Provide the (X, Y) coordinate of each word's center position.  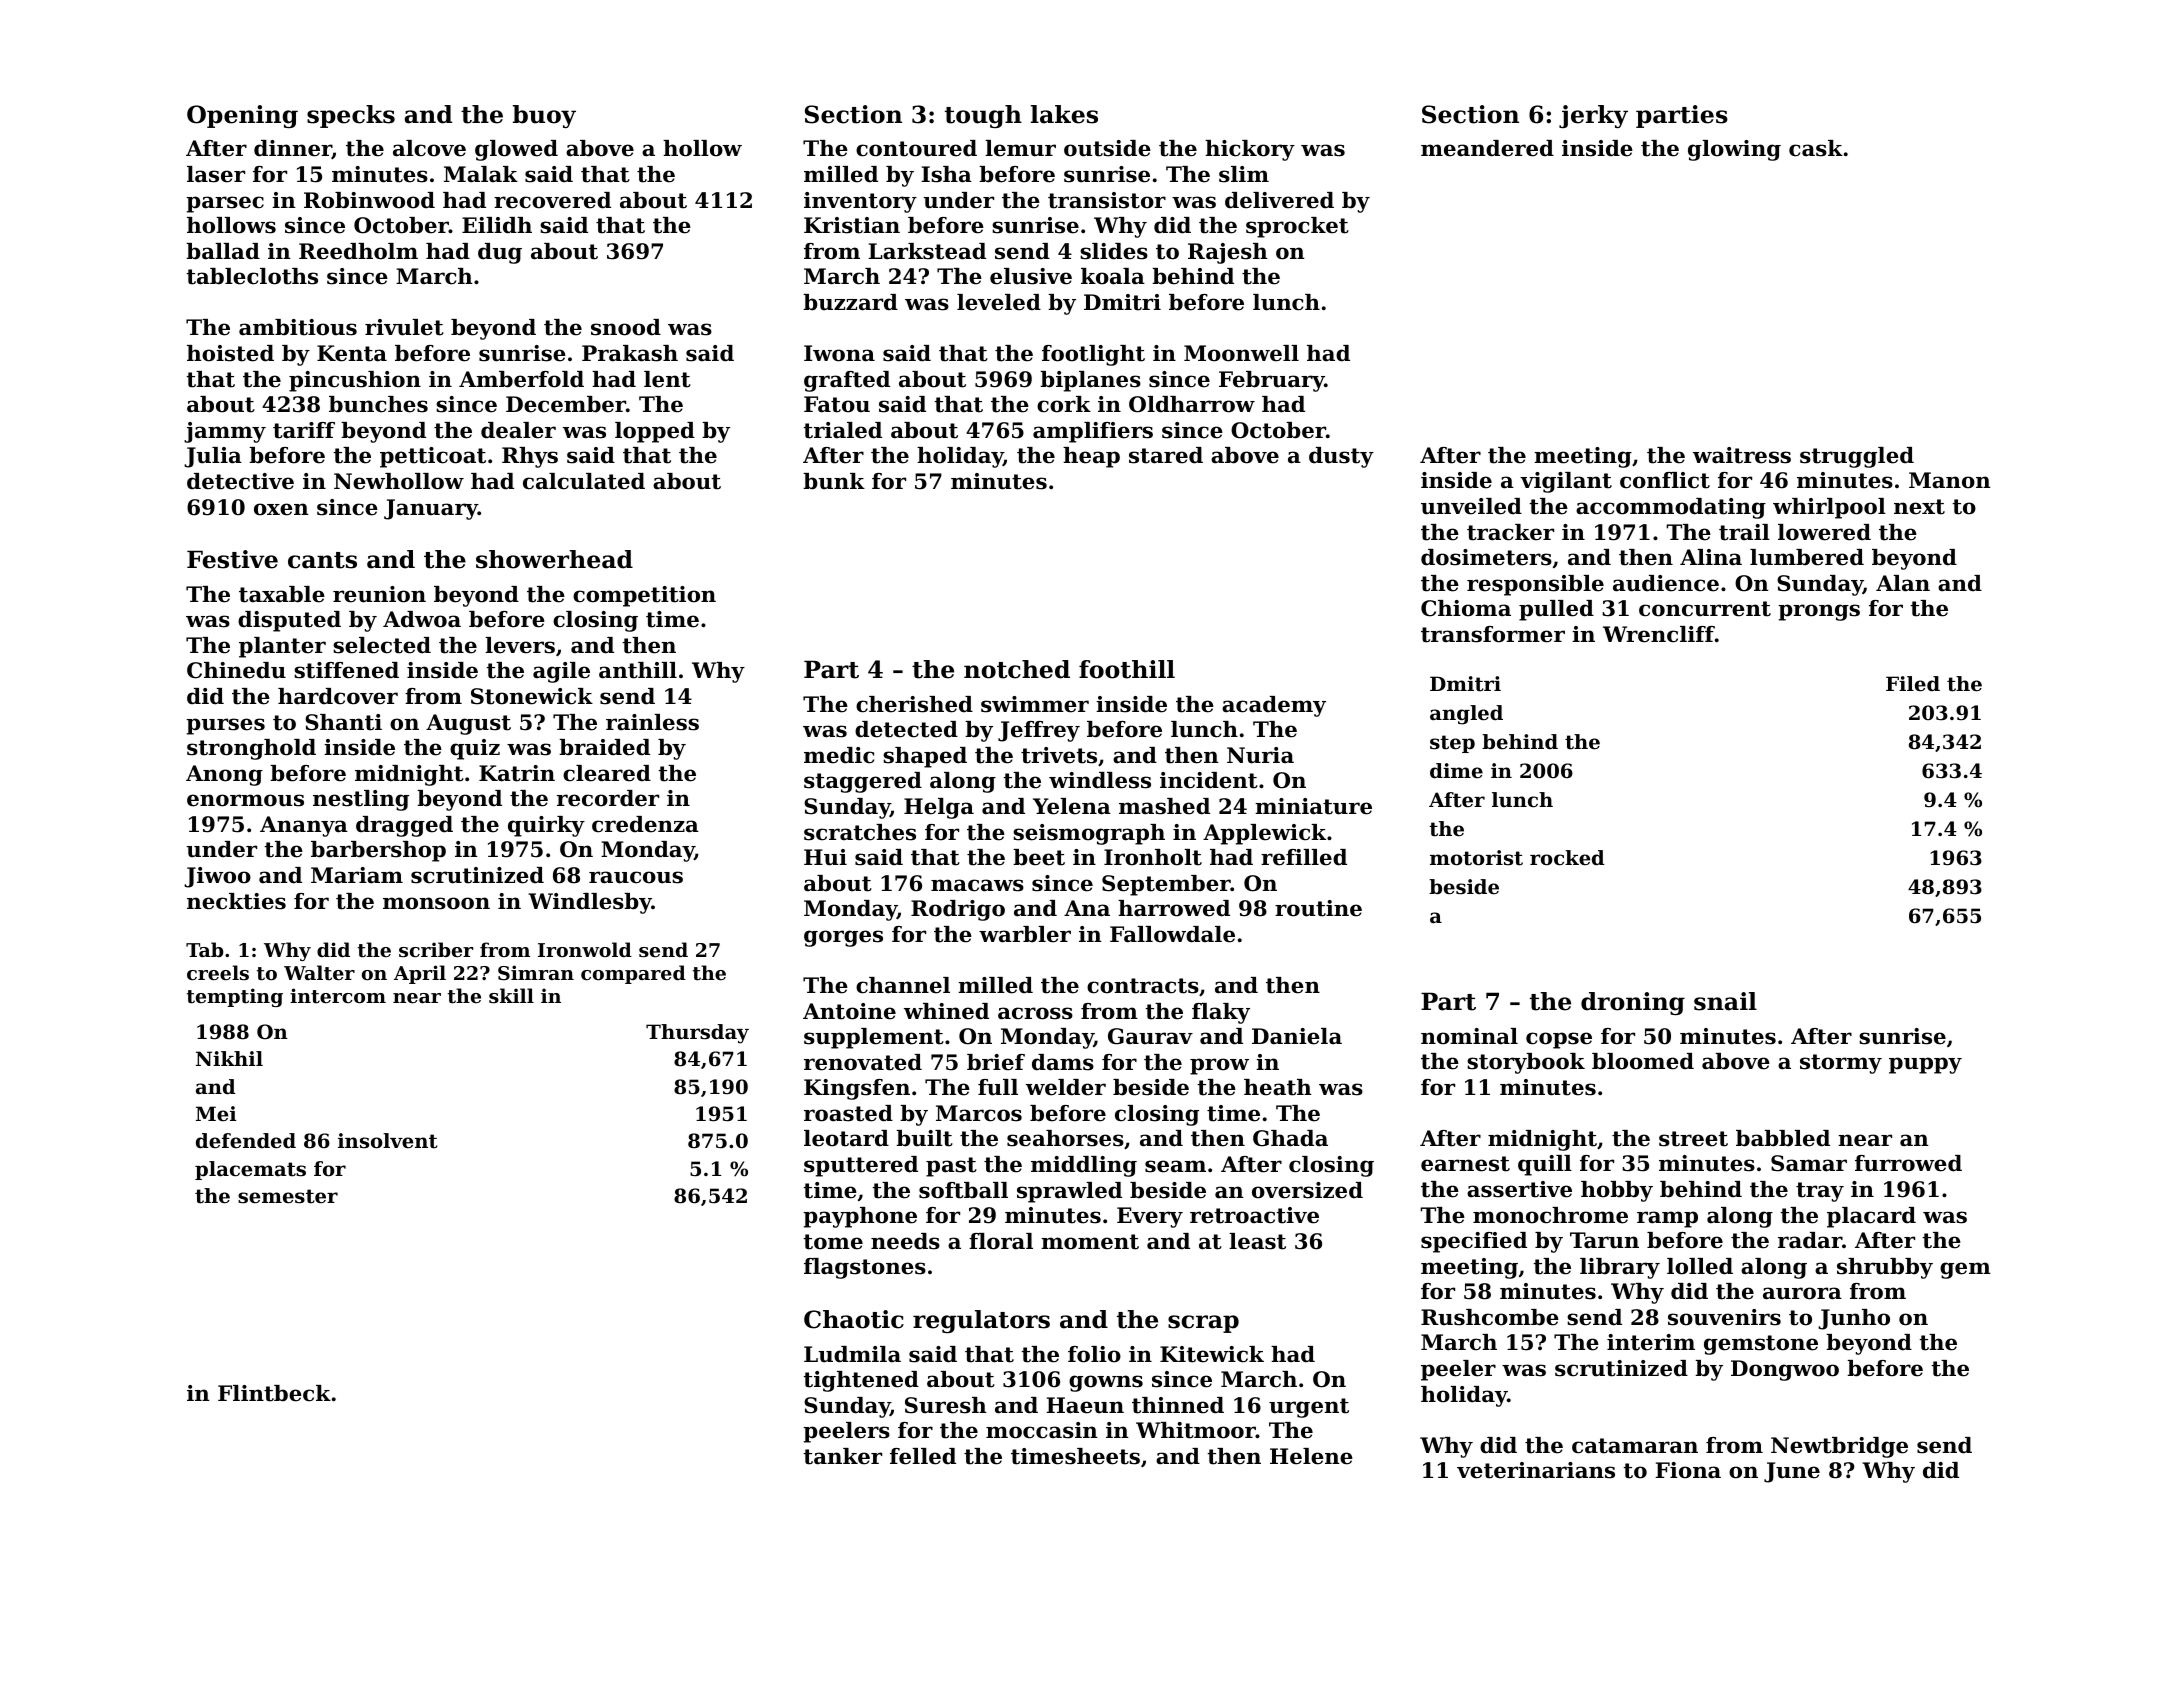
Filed (1913, 684)
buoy (544, 116)
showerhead (554, 559)
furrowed (1908, 1163)
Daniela (1297, 1036)
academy (1274, 706)
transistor (1107, 200)
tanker (842, 1456)
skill (511, 996)
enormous (245, 800)
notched (1017, 669)
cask (1816, 148)
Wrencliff (1659, 634)
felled (923, 1456)
